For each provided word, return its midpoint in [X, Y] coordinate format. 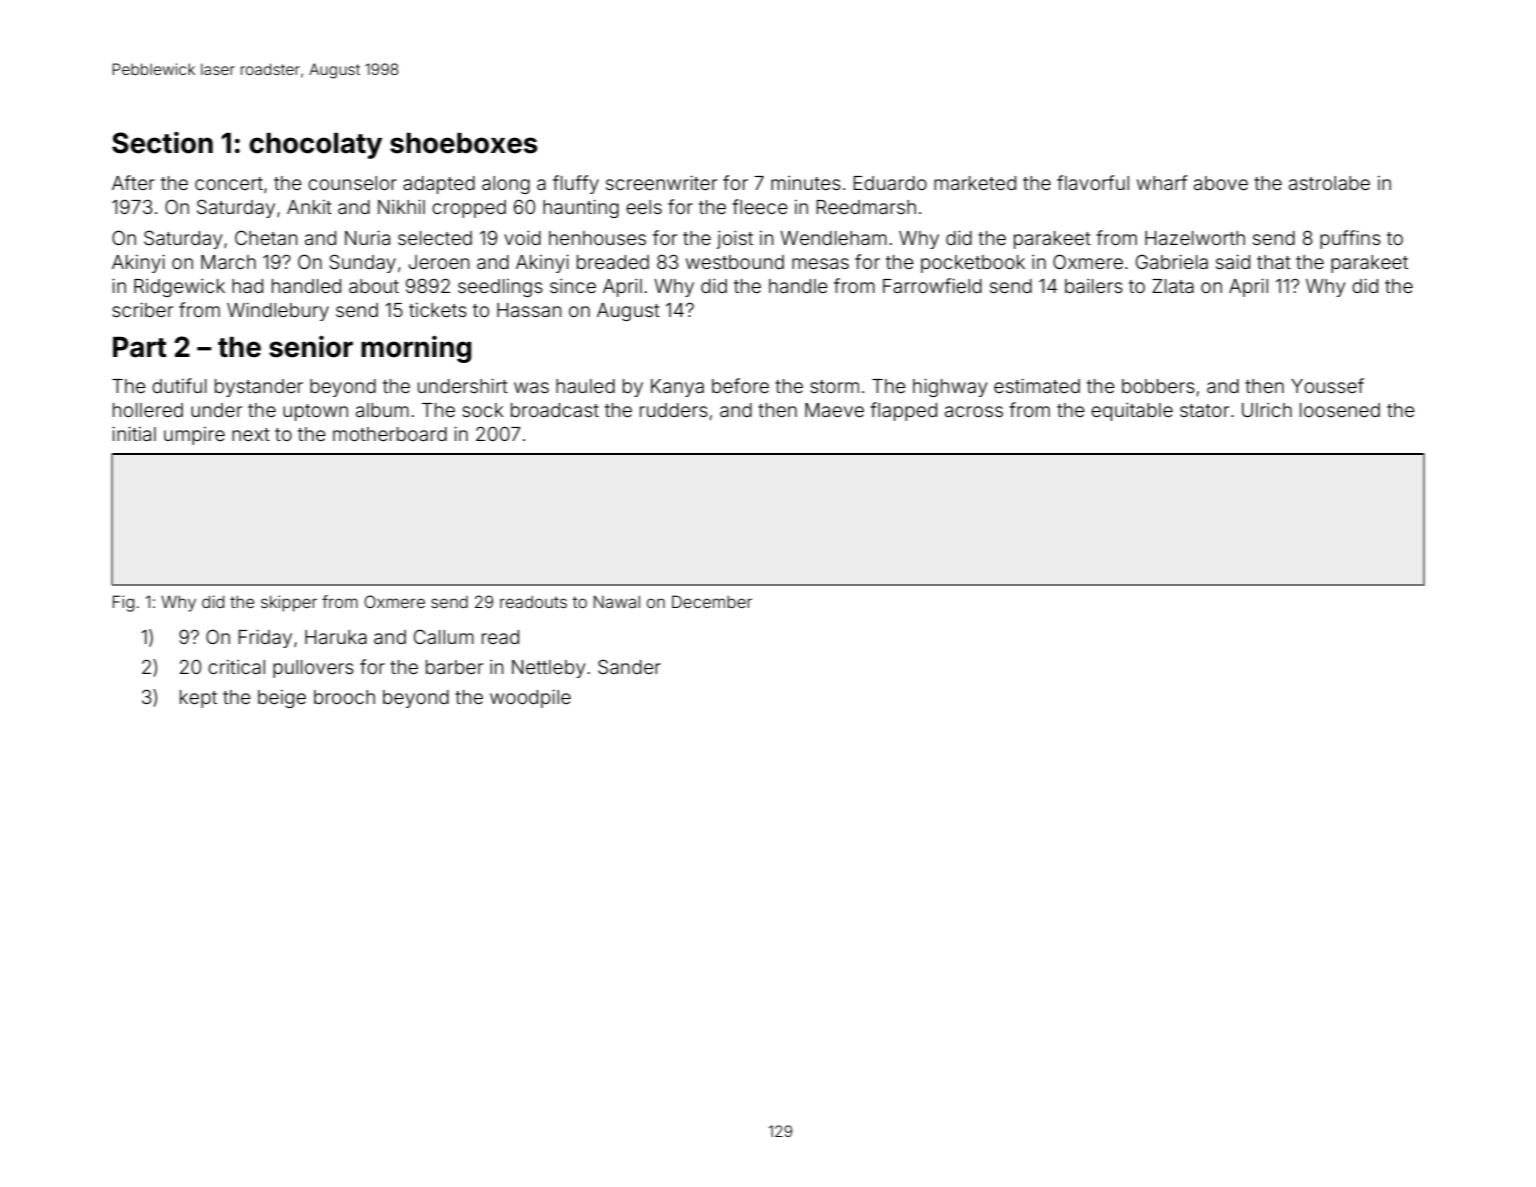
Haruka [336, 637]
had [247, 286]
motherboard [390, 434]
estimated [1037, 385]
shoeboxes [464, 143]
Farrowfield [932, 285]
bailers [1094, 286]
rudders [674, 410]
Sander [629, 666]
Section [162, 143]
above [1221, 183]
